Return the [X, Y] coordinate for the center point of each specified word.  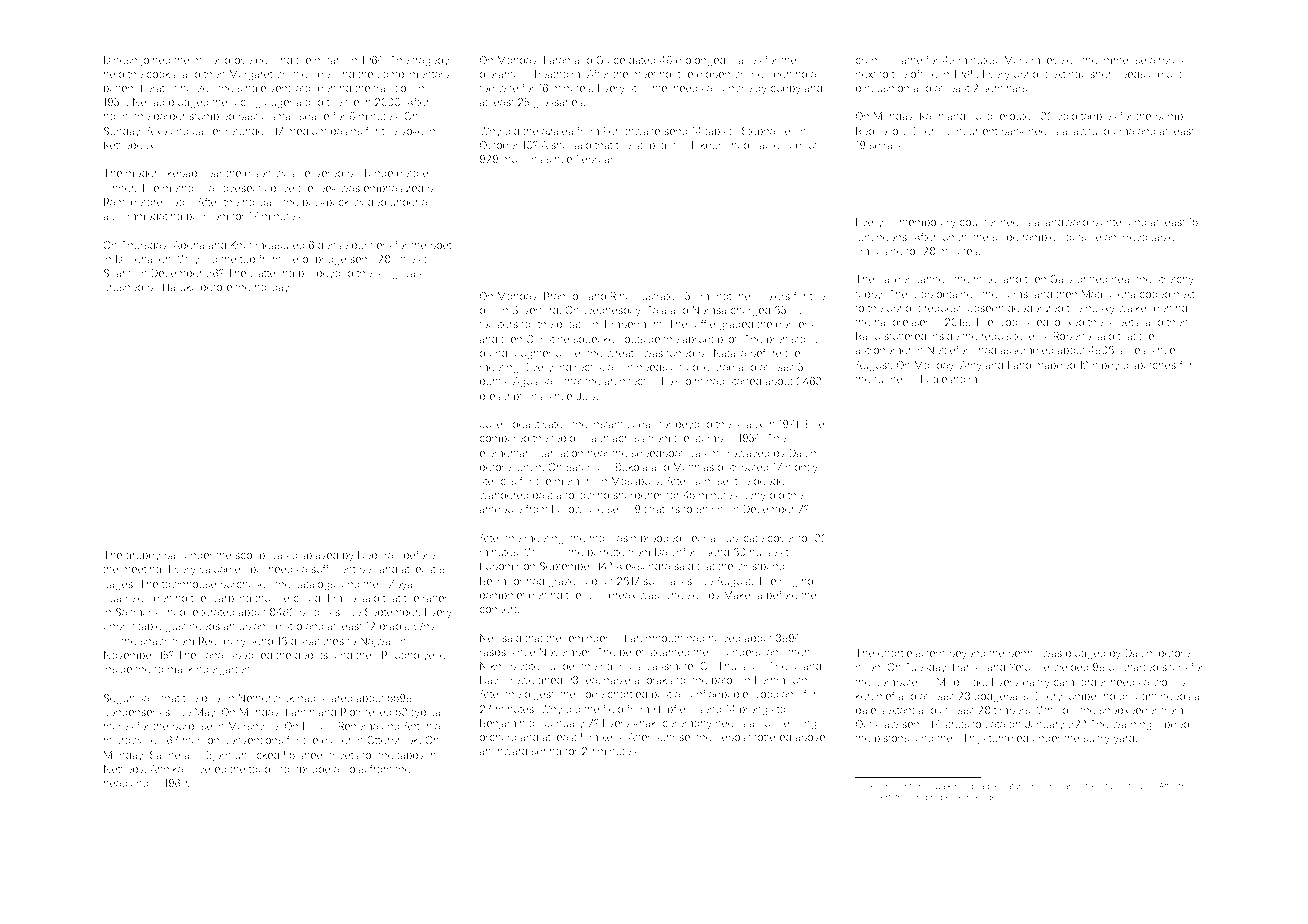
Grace [610, 60]
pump [1169, 118]
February [598, 160]
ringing [796, 582]
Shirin [709, 509]
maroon [201, 741]
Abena [188, 245]
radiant [898, 786]
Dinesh [120, 60]
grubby [143, 556]
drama [1119, 131]
